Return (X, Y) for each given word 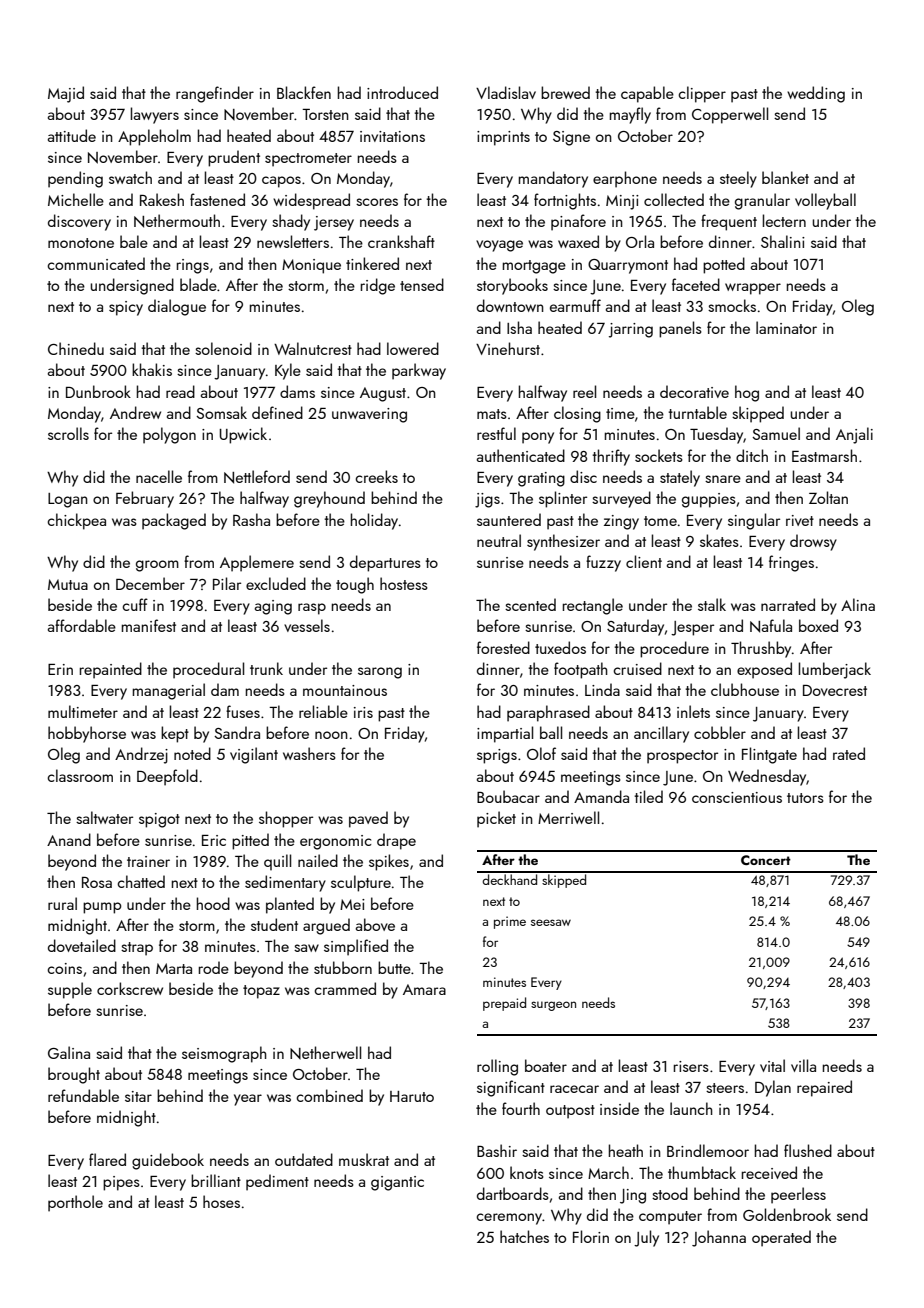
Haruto (412, 1096)
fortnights (565, 201)
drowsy (813, 542)
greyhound (329, 499)
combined (329, 1095)
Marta (174, 968)
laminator (786, 327)
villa (803, 1065)
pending (75, 179)
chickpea (76, 521)
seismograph (224, 1054)
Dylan (773, 1088)
